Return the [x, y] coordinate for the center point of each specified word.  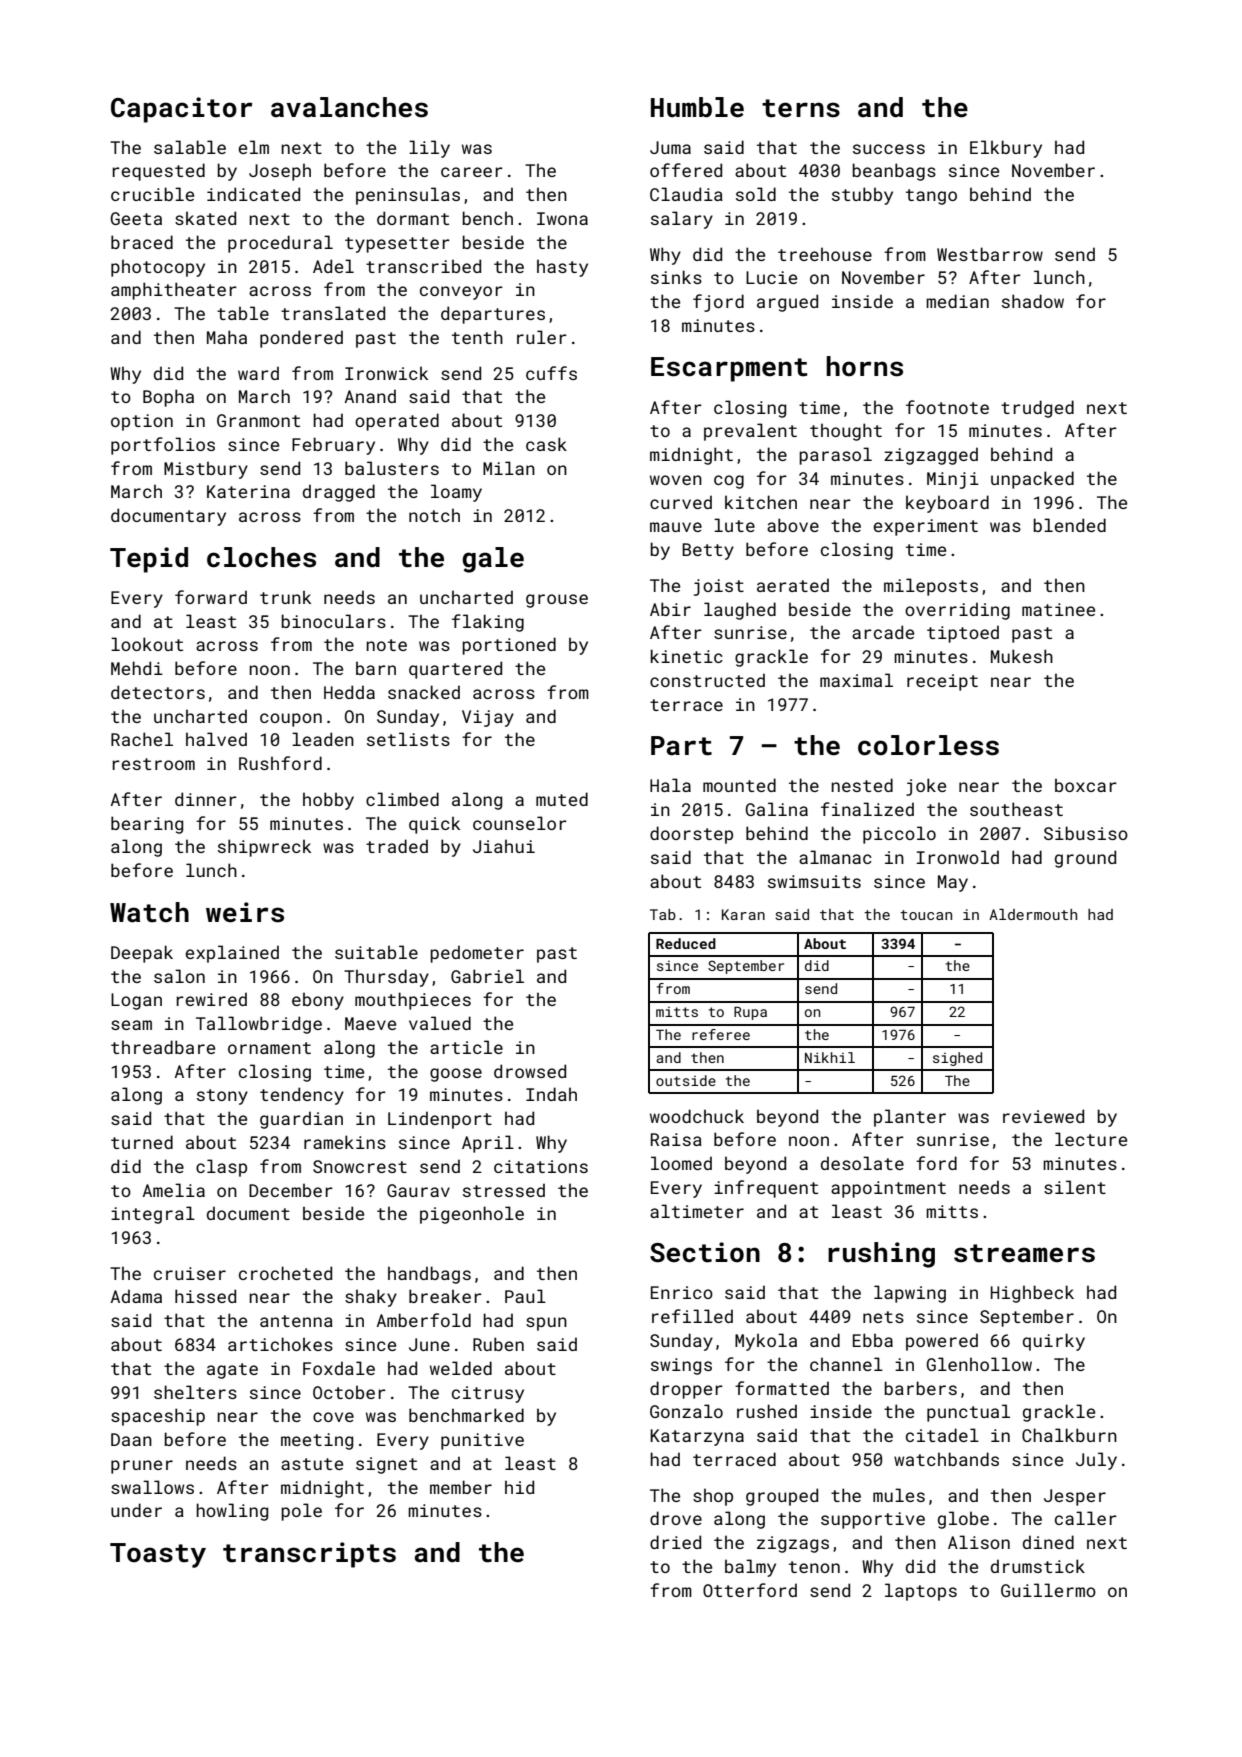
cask [546, 444]
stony [222, 1097]
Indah [551, 1094]
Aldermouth [1033, 914]
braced [142, 242]
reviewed [1043, 1116]
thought [846, 432]
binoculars [333, 621]
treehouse [825, 254]
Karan [743, 914]
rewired [211, 999]
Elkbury [1006, 149]
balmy [750, 1568]
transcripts [309, 1555]
